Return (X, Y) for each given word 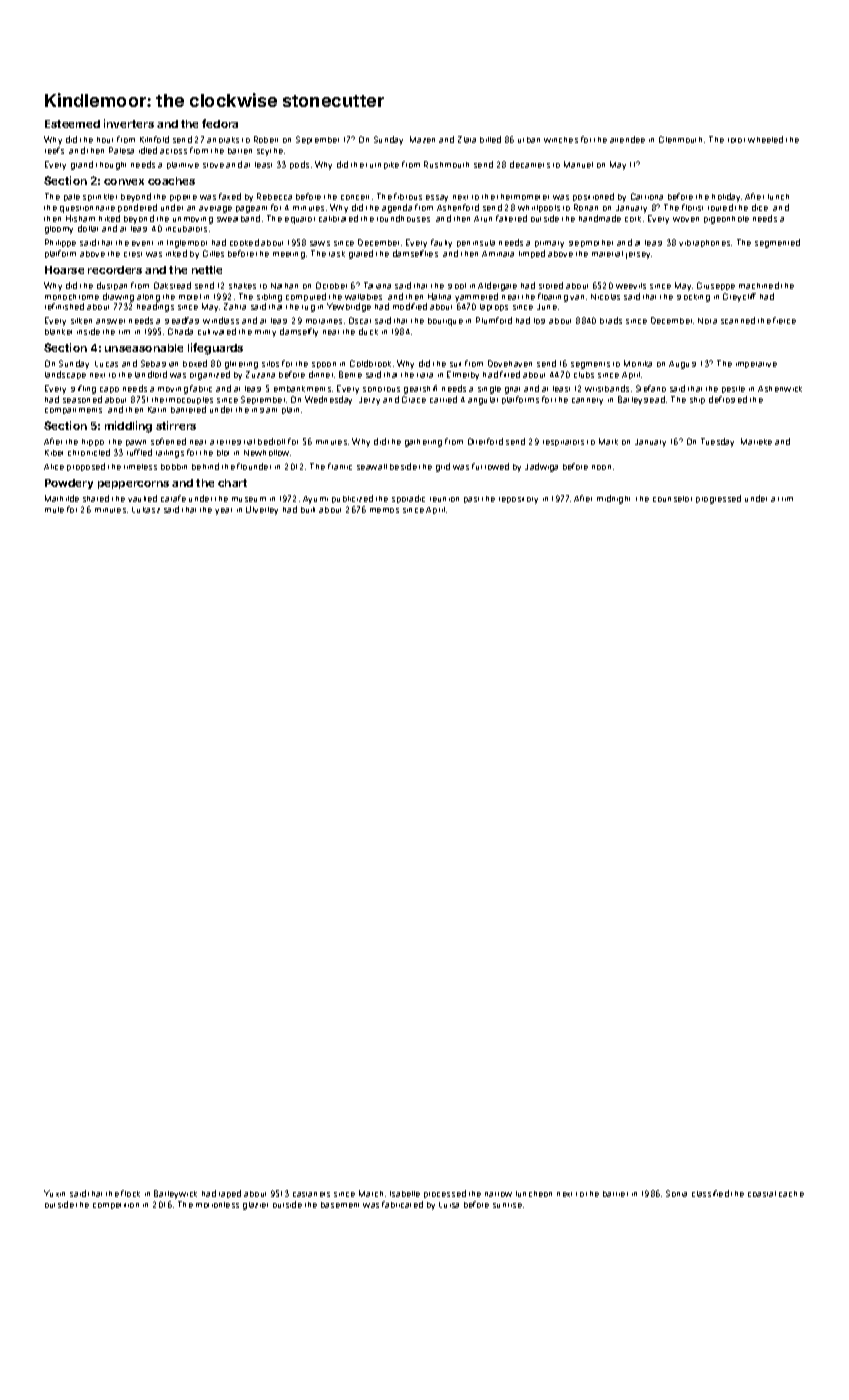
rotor (736, 140)
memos (384, 510)
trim (785, 499)
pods (299, 165)
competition (116, 1206)
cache (791, 1194)
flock (130, 1193)
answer (110, 321)
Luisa (449, 1205)
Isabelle (405, 1194)
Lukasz (146, 510)
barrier (615, 1194)
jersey (638, 255)
